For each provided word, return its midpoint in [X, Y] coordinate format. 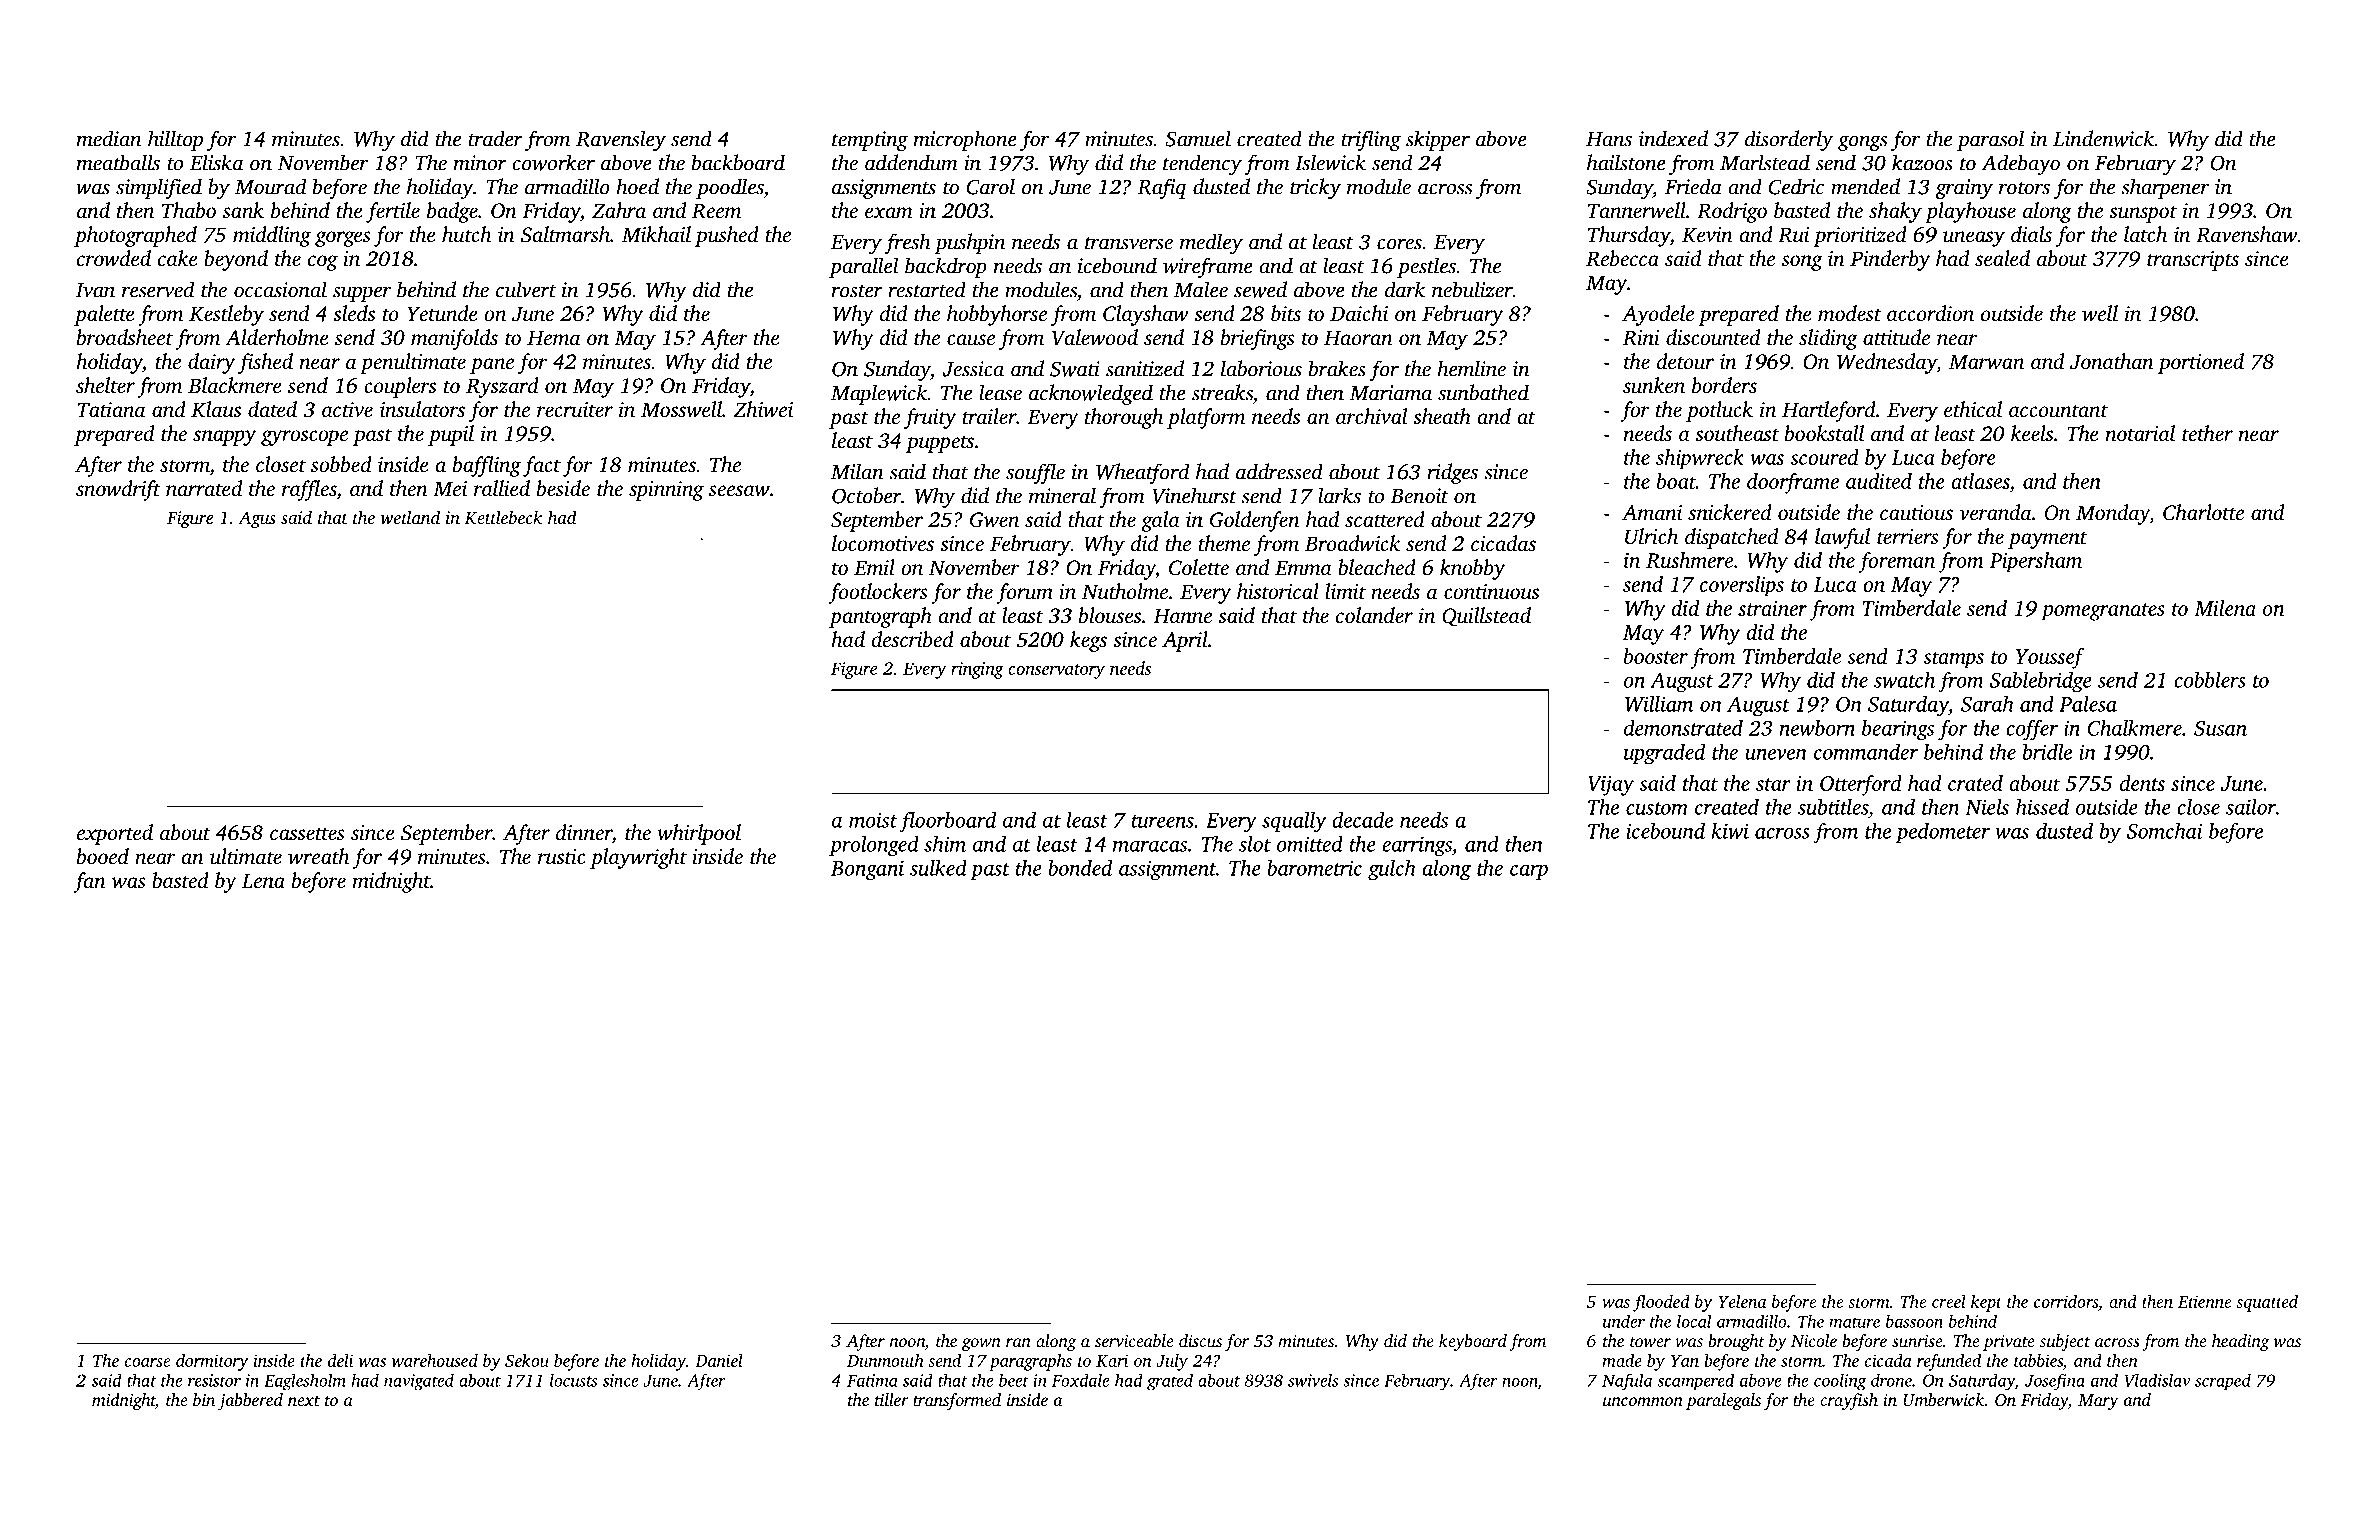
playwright [638, 858]
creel [1949, 1301]
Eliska [216, 162]
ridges [1452, 473]
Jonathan [2112, 361]
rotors [2024, 188]
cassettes [307, 833]
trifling [1371, 140]
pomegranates [2103, 612]
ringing [977, 670]
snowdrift [118, 490]
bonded [1080, 867]
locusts [573, 1380]
